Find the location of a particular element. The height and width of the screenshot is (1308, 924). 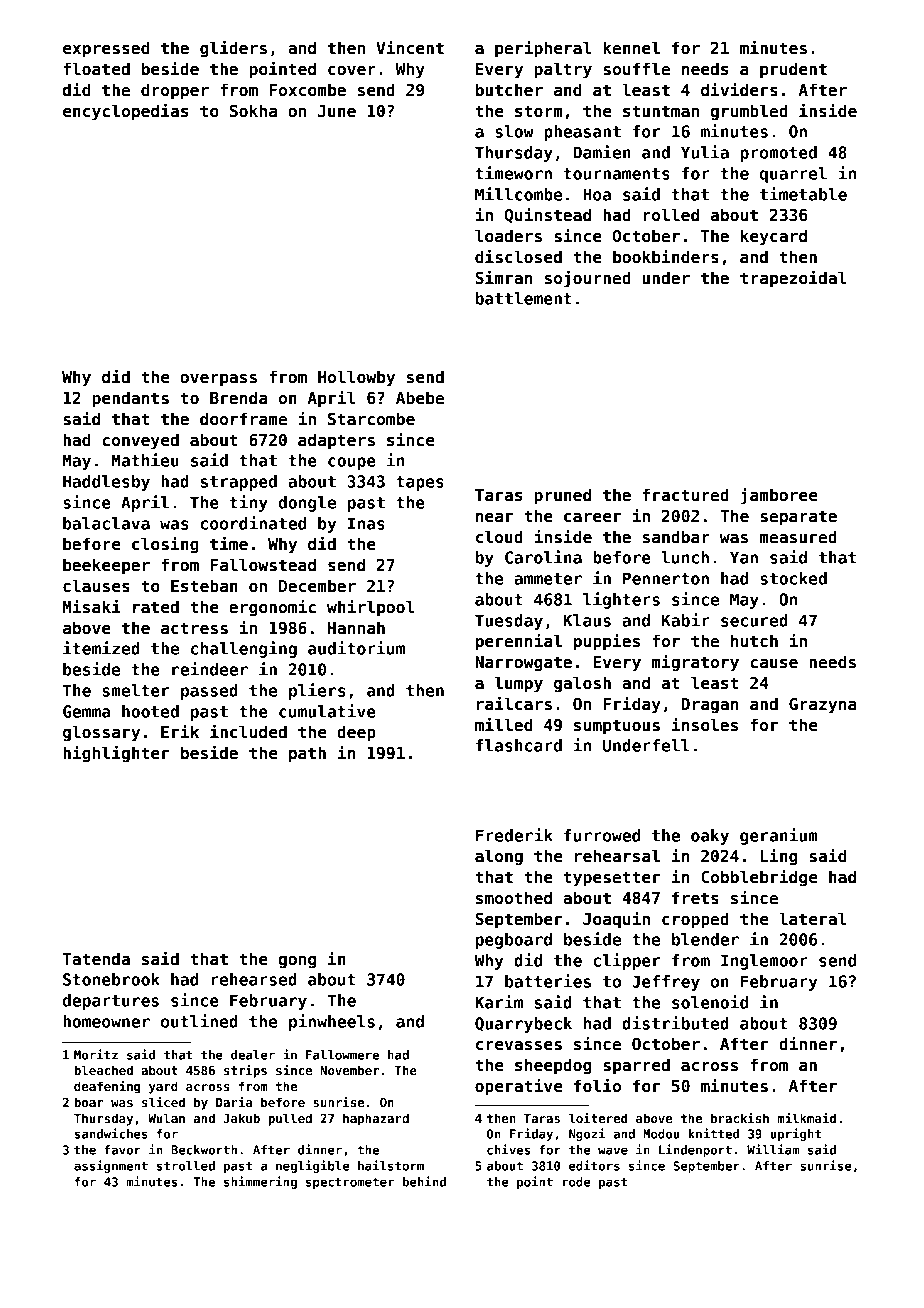

milkmaid is located at coordinates (806, 1118).
